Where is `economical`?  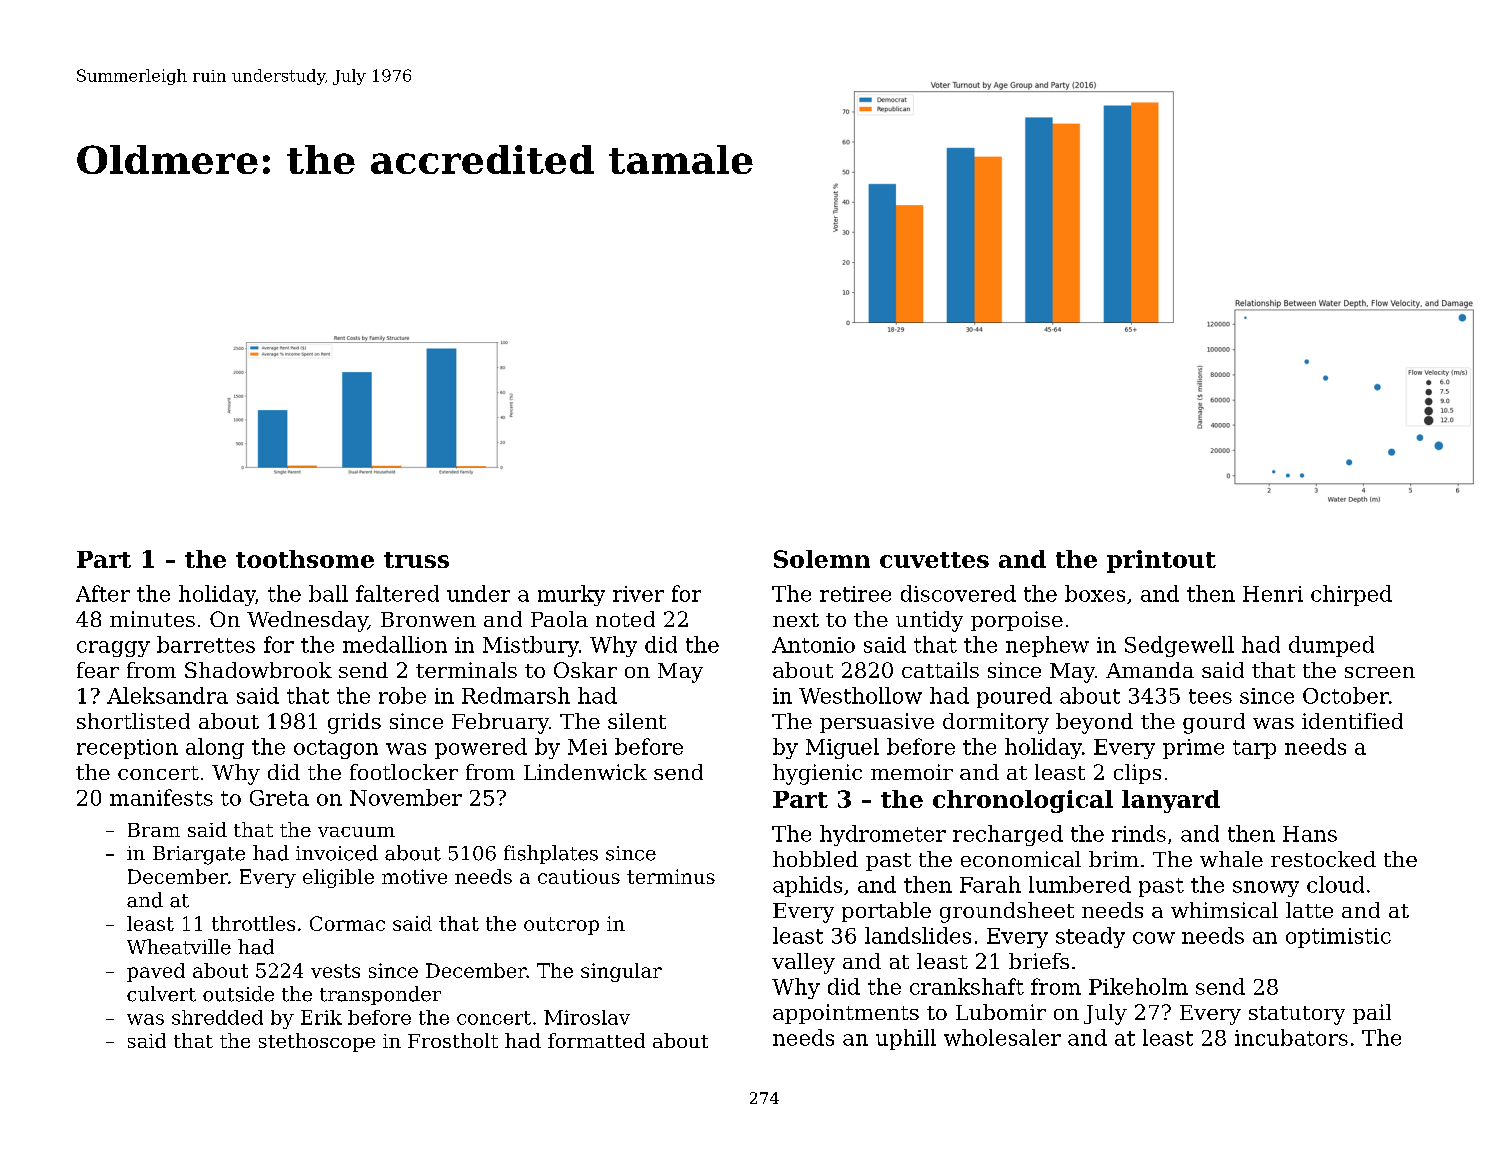
economical is located at coordinates (1021, 859).
